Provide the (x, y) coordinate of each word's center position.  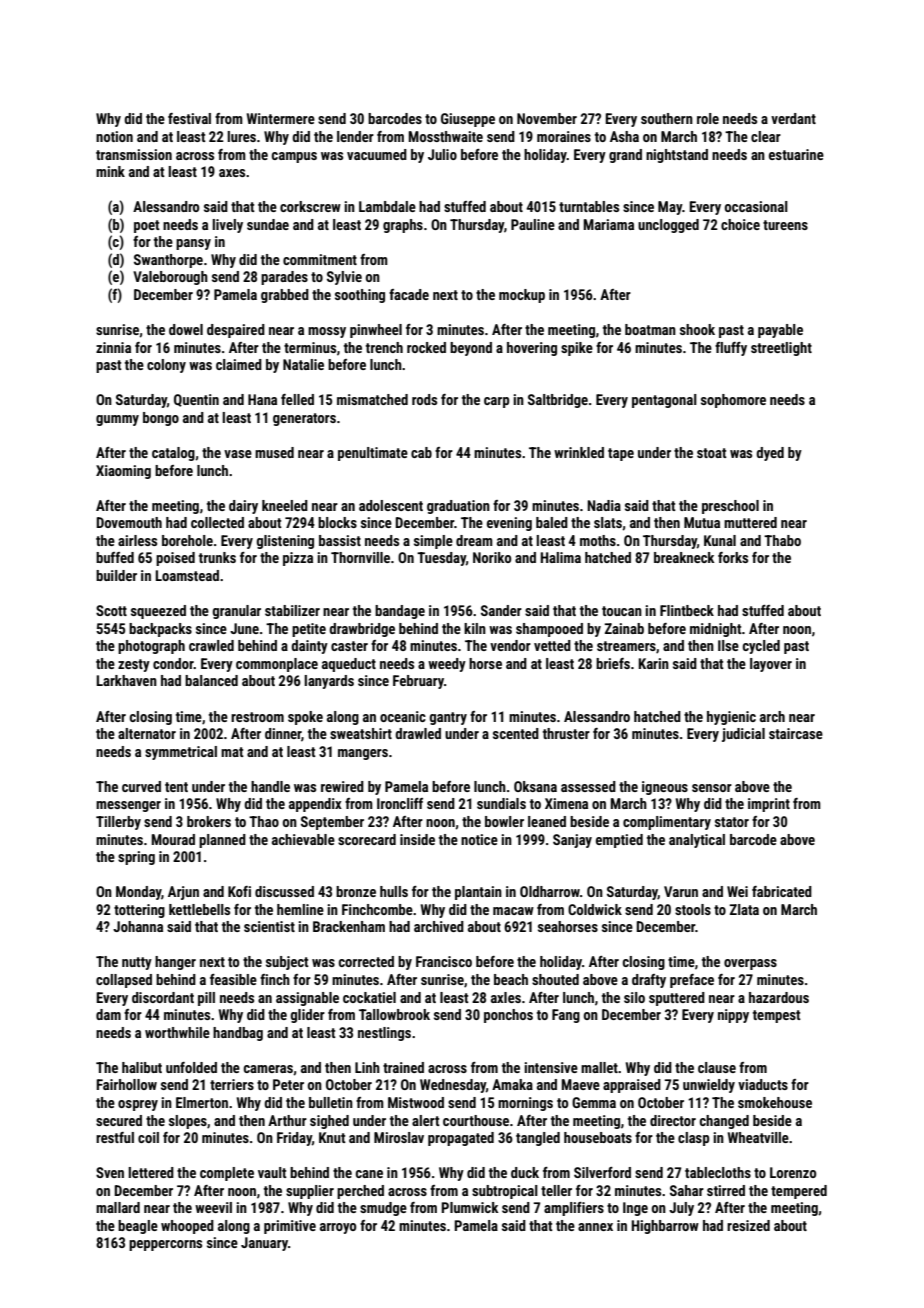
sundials (501, 803)
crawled (211, 645)
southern (667, 118)
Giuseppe (468, 120)
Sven (110, 1172)
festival (189, 118)
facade (409, 294)
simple (433, 542)
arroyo (338, 1228)
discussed (284, 891)
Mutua (702, 522)
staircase (796, 733)
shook (697, 329)
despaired (236, 331)
